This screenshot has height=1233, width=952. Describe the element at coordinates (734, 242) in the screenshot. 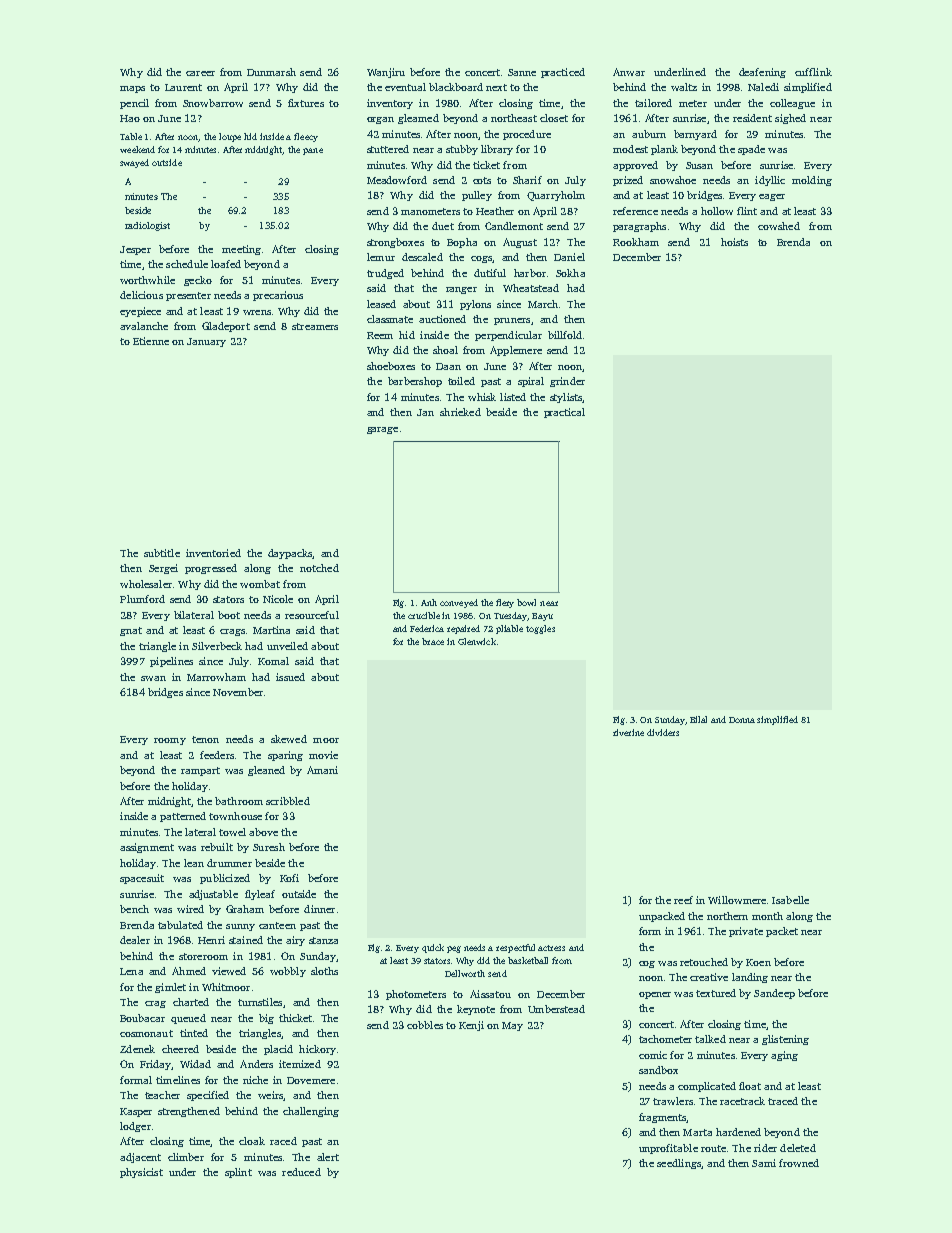

I see `hoists` at that location.
